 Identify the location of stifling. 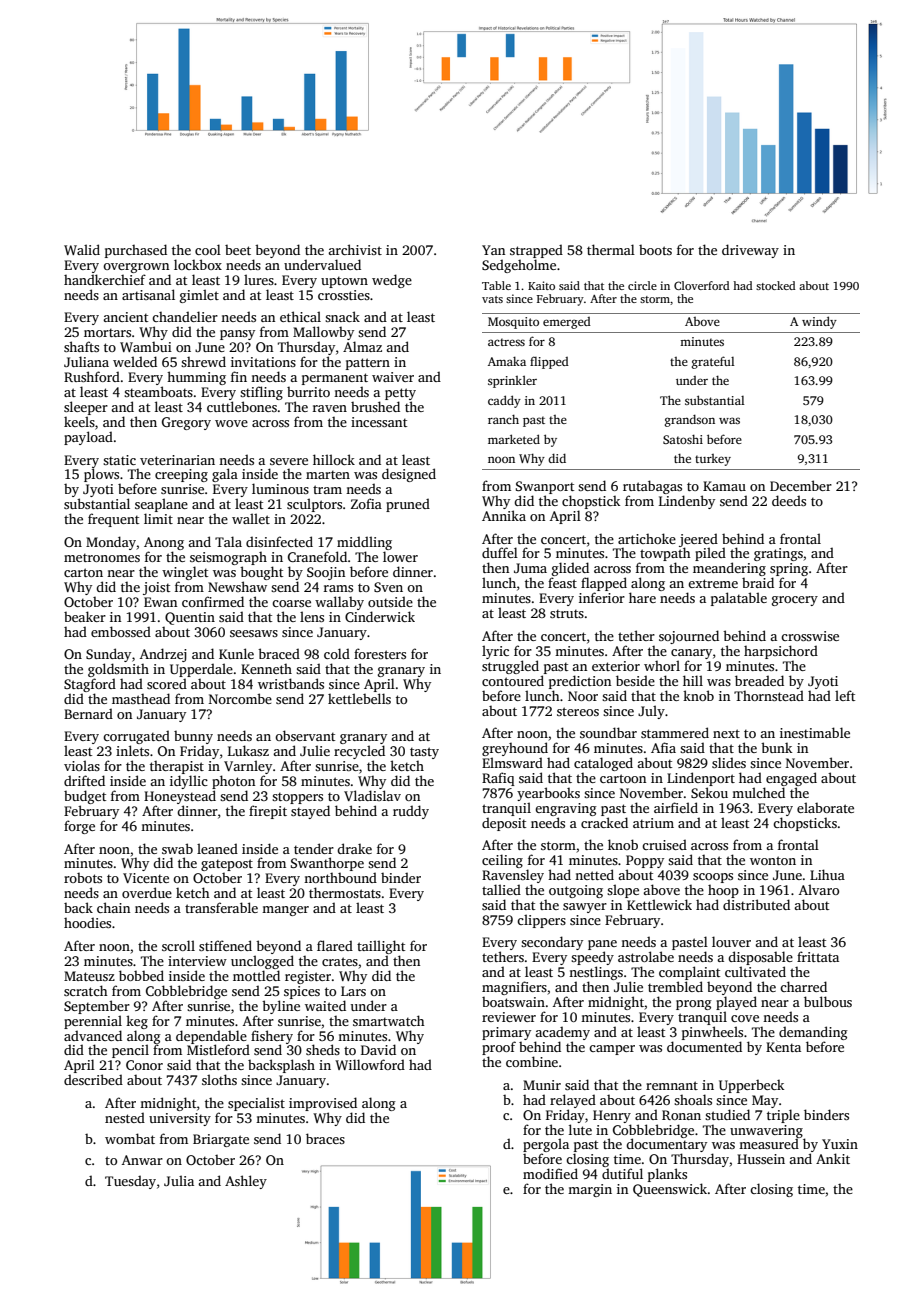
(261, 393).
